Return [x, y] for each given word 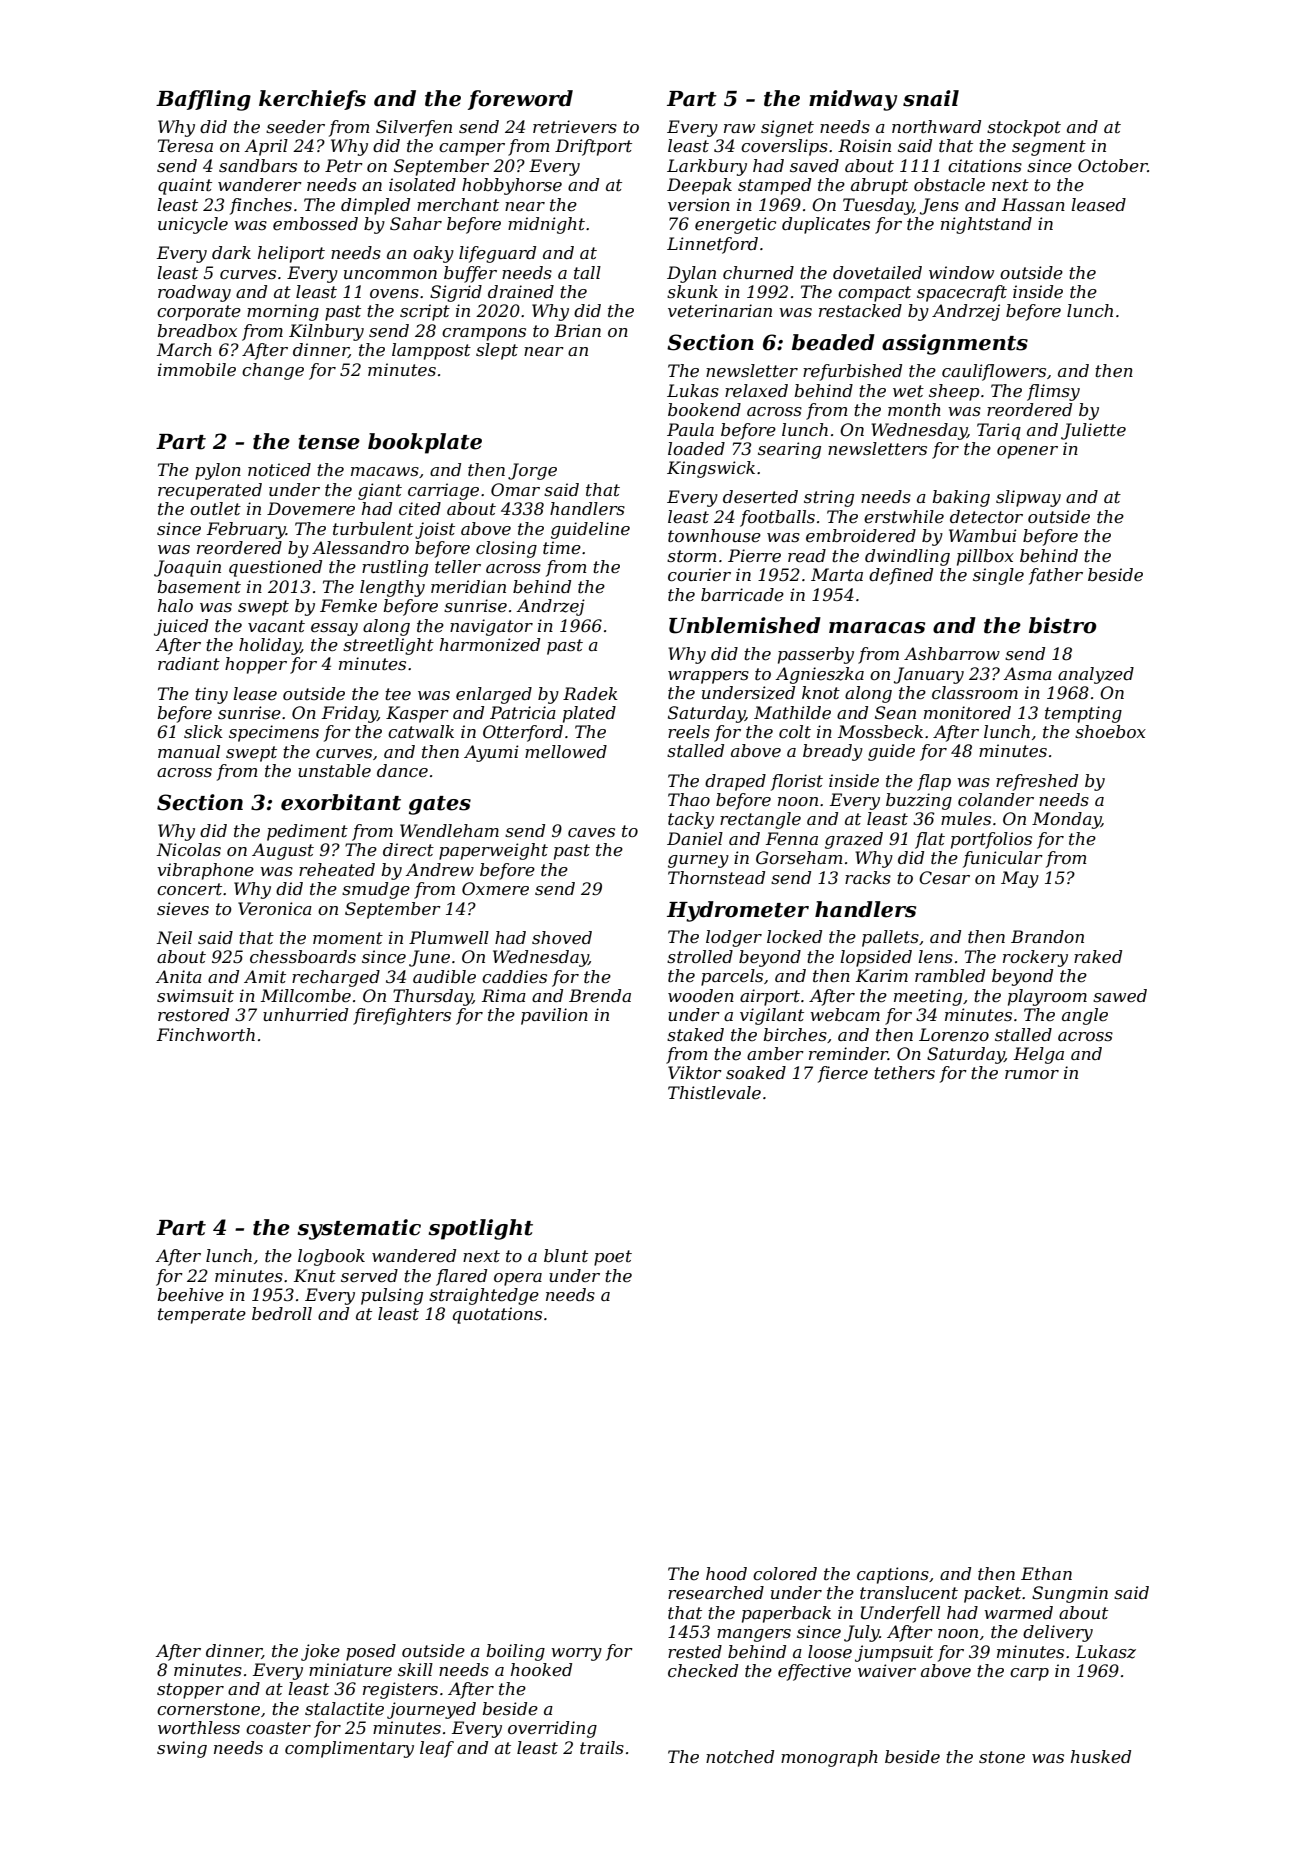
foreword [520, 100]
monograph [829, 1758]
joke [320, 1652]
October [1113, 165]
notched [740, 1756]
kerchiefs [312, 100]
